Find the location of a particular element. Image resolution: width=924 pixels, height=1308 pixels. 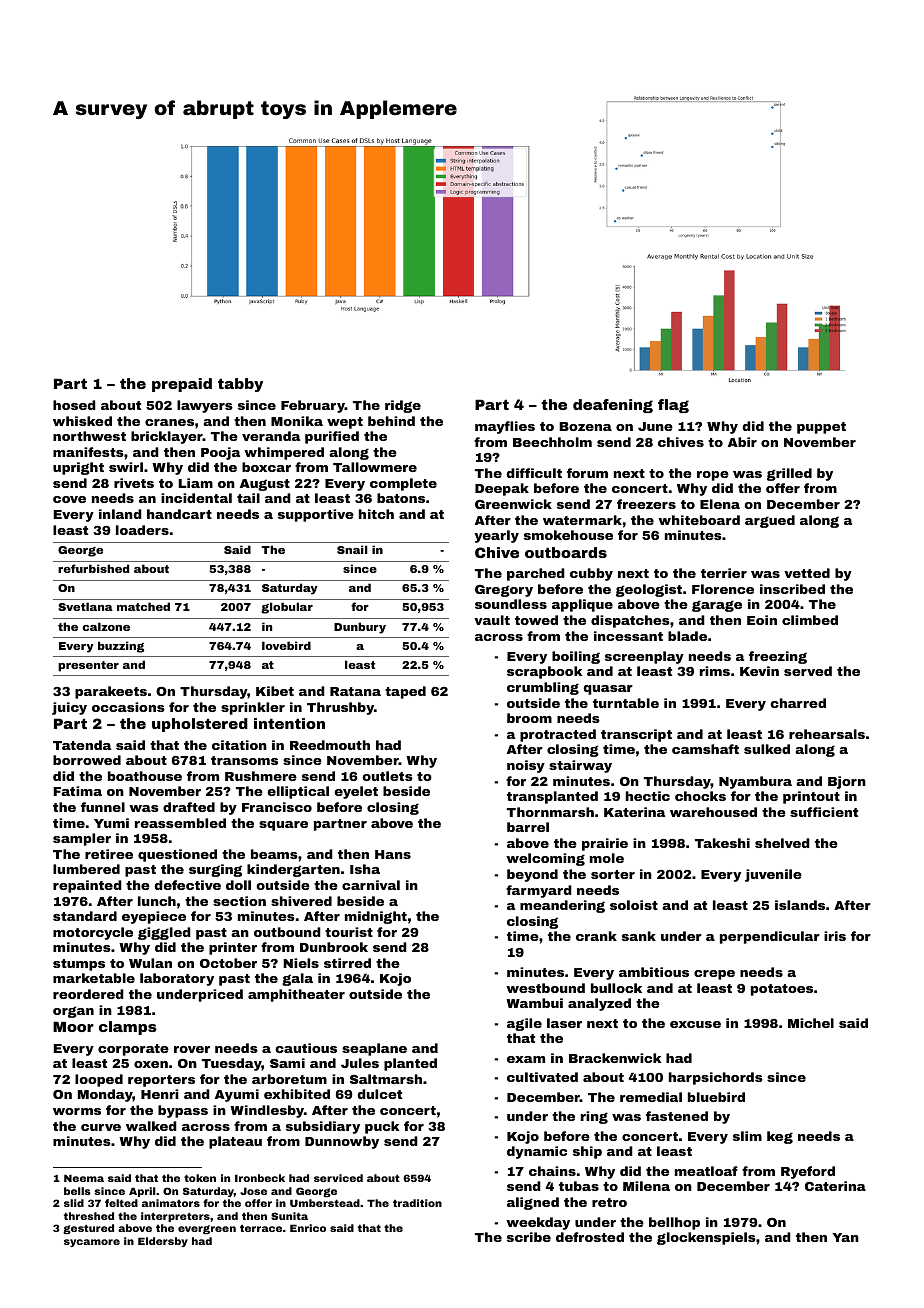

freezing is located at coordinates (778, 657).
